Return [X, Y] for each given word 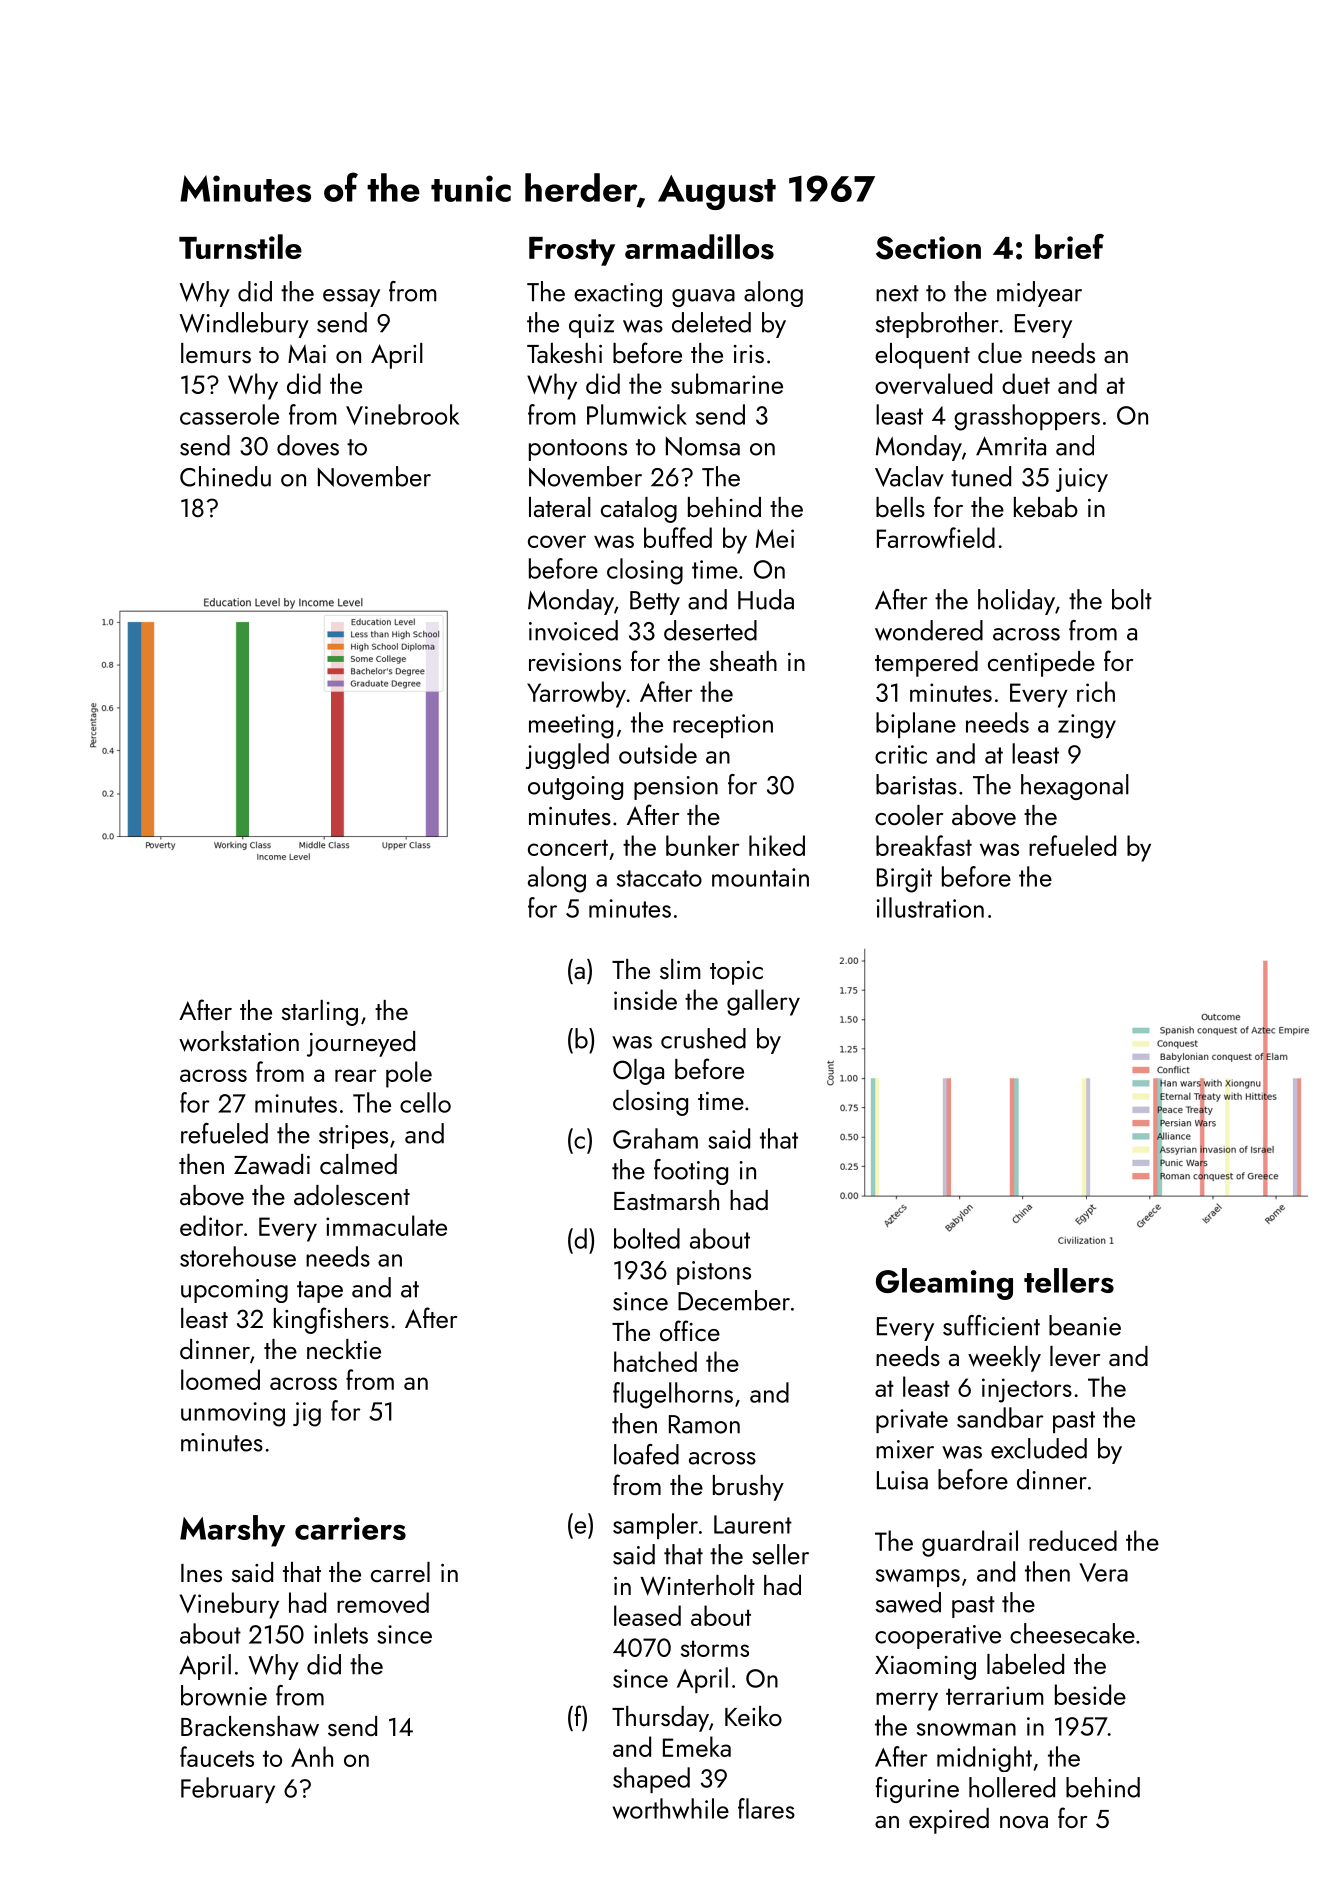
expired [949, 1821]
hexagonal [1075, 787]
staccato [659, 878]
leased [647, 1615]
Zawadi [272, 1164]
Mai [307, 353]
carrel [400, 1572]
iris [749, 354]
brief [1069, 246]
